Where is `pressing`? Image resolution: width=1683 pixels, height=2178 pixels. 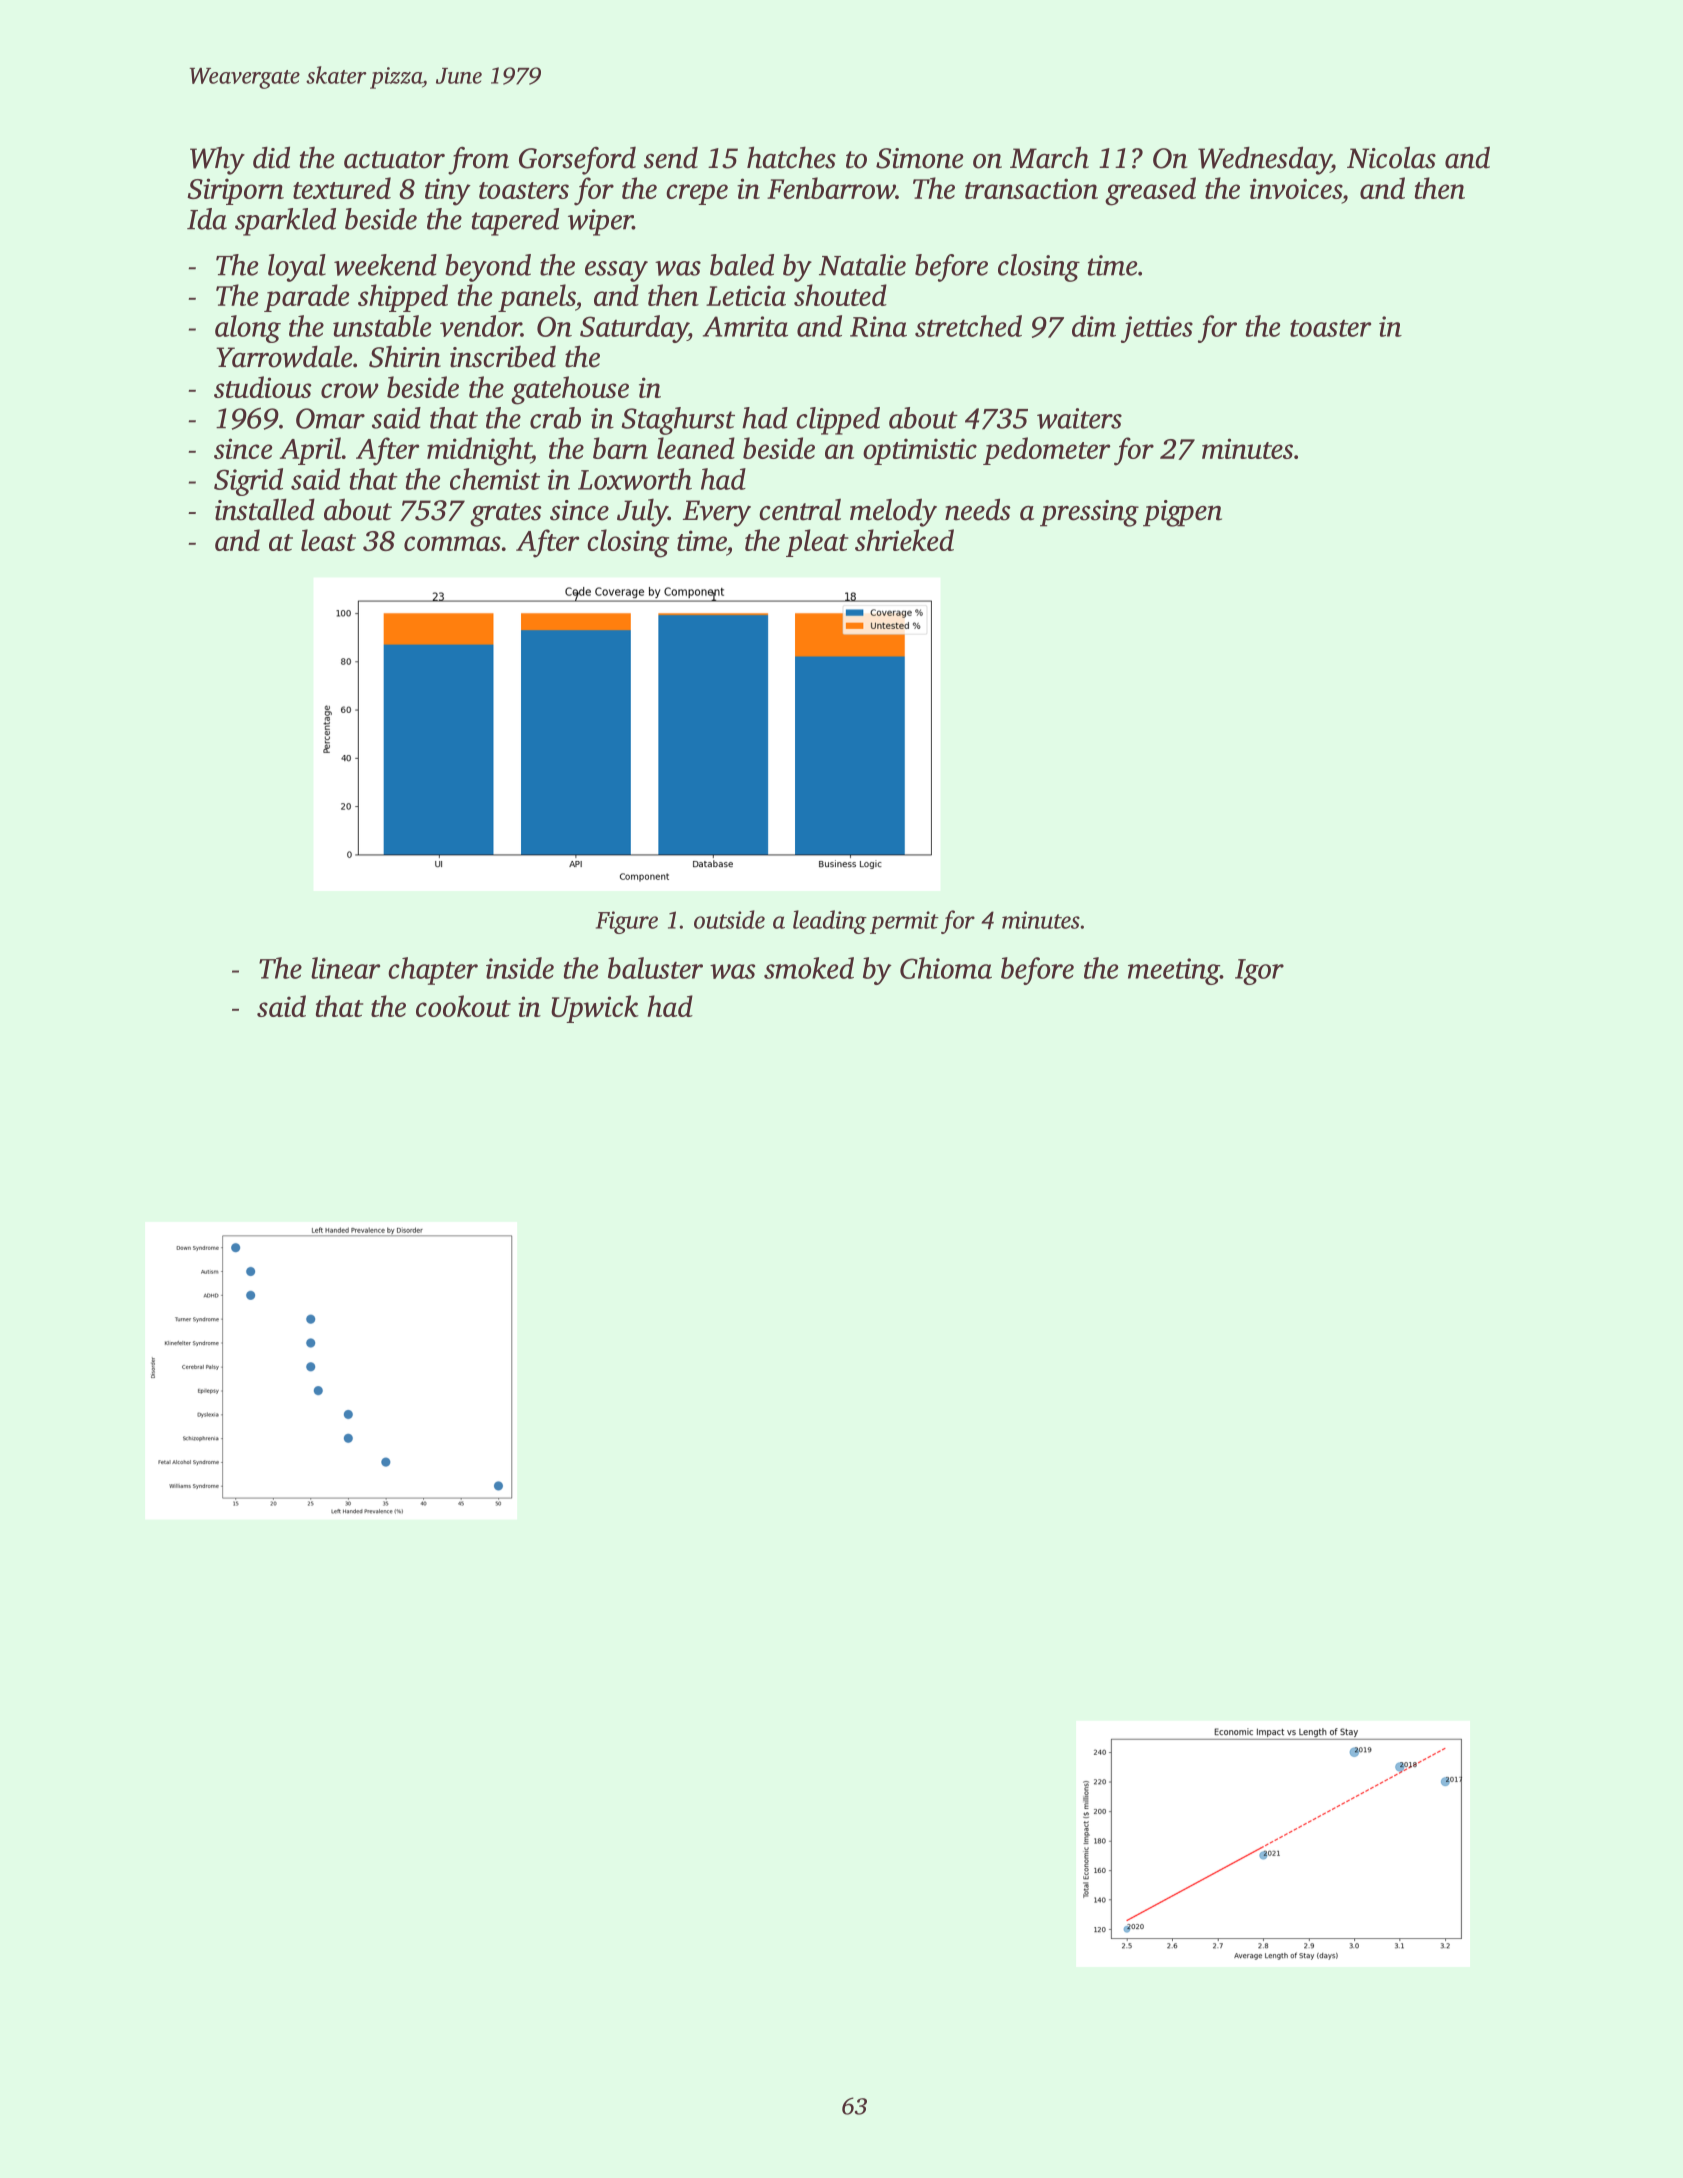
pressing is located at coordinates (1089, 513).
